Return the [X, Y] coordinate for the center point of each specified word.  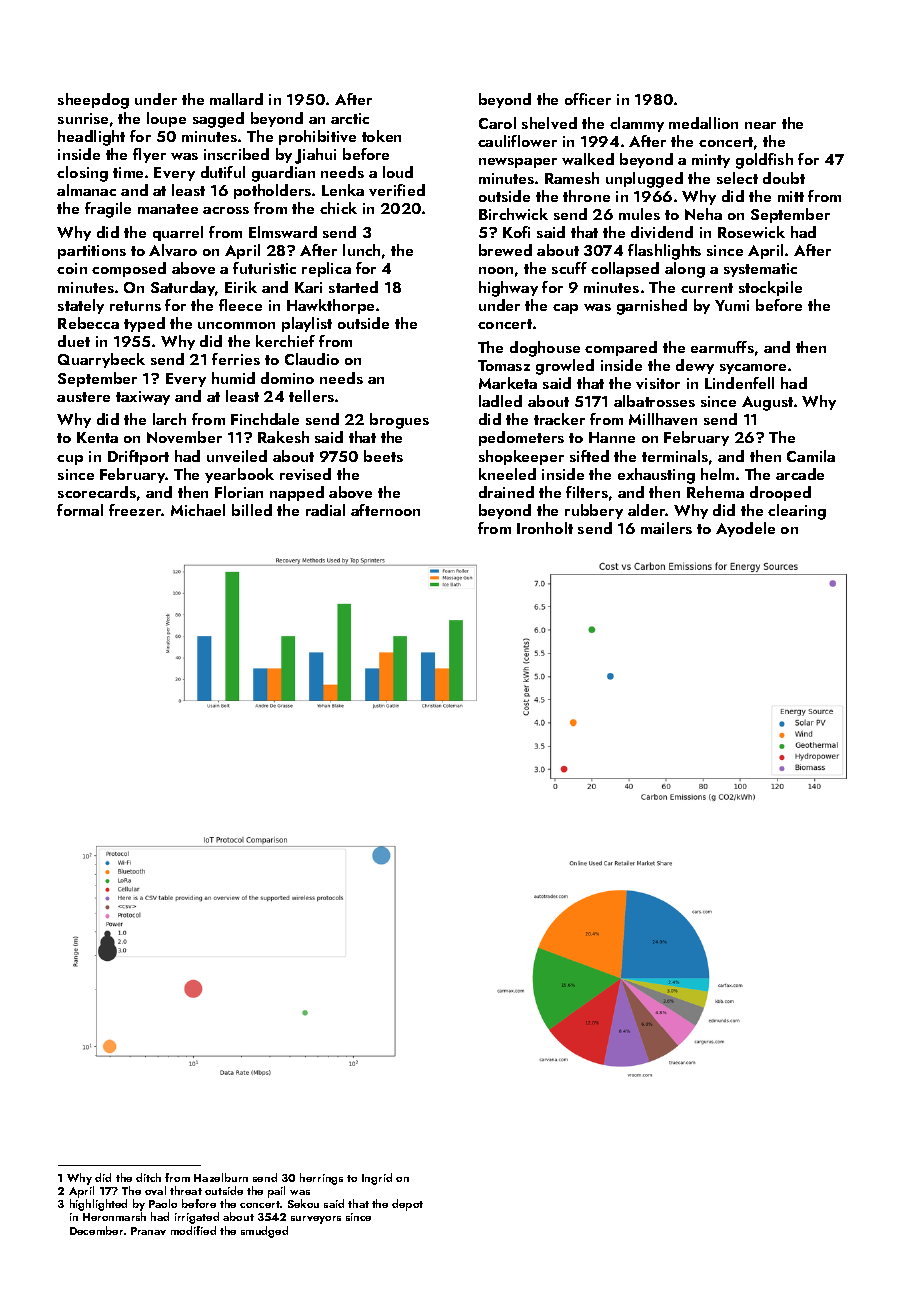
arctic [350, 118]
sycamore [753, 369]
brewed [505, 250]
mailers [666, 528]
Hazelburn [221, 1177]
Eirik [241, 287]
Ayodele [745, 529]
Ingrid [377, 1179]
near [760, 125]
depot [407, 1205]
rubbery [594, 511]
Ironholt [545, 528]
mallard [236, 99]
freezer [135, 510]
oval [155, 1190]
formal [80, 510]
